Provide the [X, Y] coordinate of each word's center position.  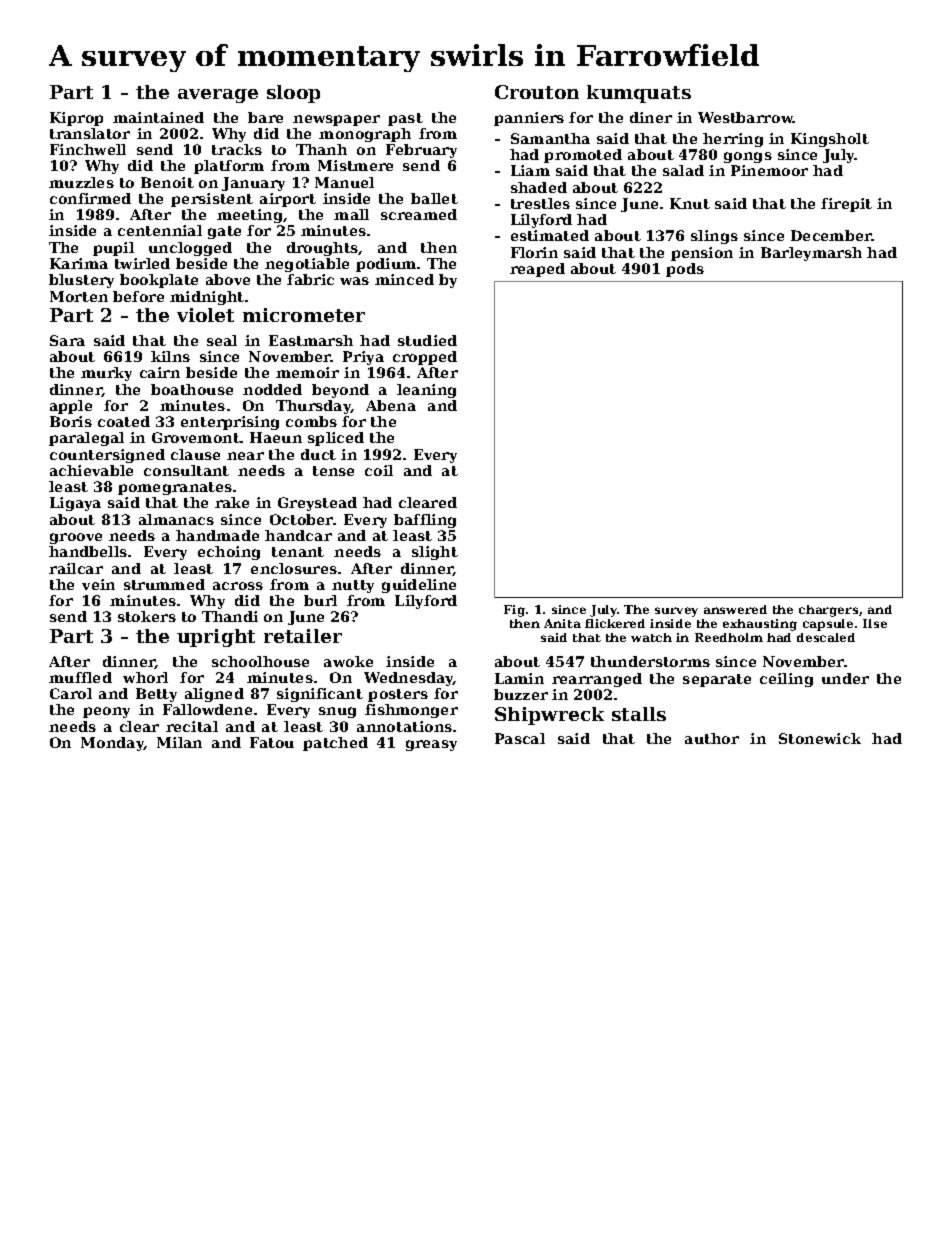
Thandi [230, 616]
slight [435, 553]
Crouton [537, 92]
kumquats [639, 94]
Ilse [875, 623]
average [218, 96]
